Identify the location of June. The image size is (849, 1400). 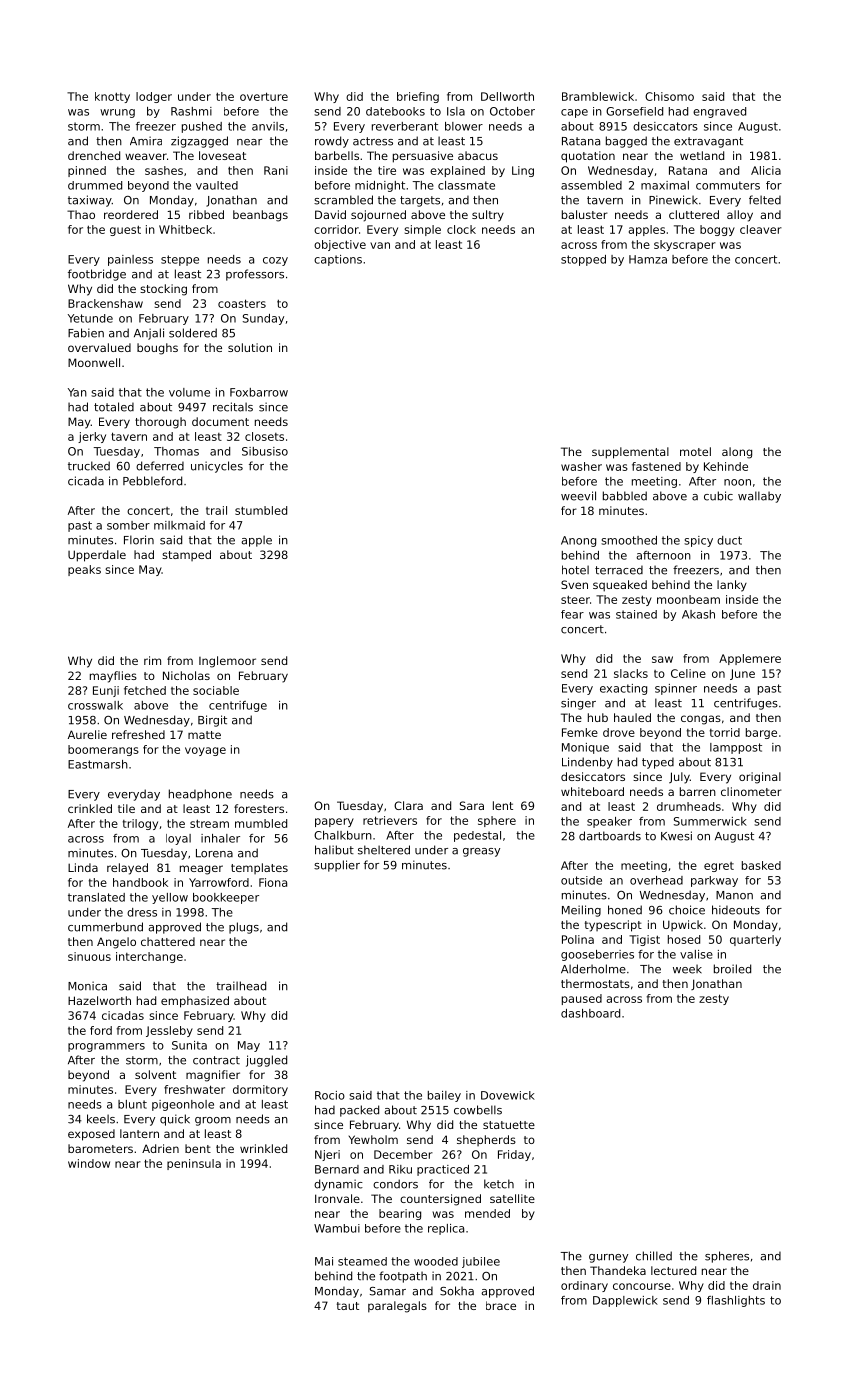
(742, 674).
